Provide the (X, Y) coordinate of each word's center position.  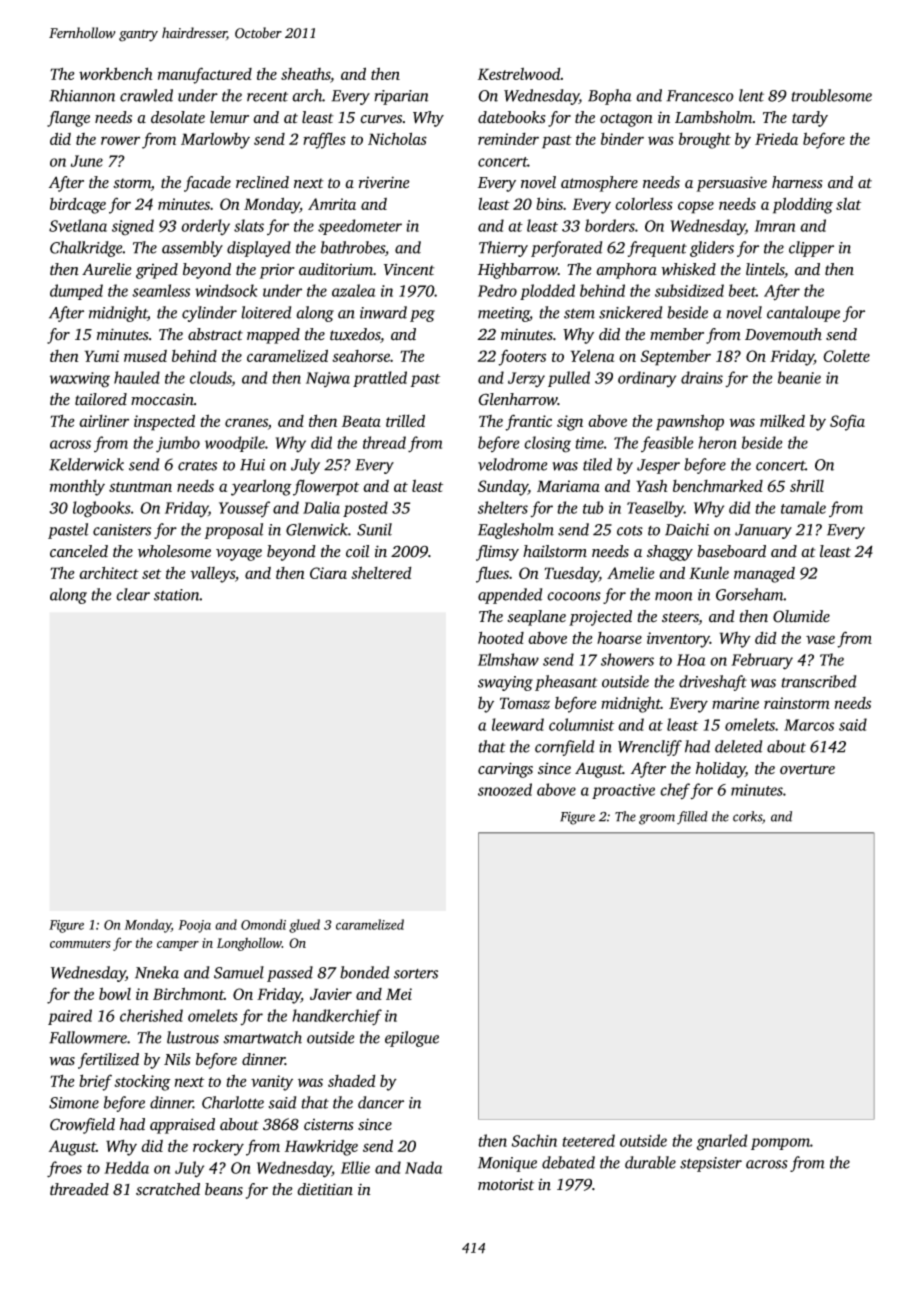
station (177, 595)
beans (224, 1189)
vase (820, 639)
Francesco (700, 96)
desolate (178, 117)
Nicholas (397, 138)
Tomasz (525, 703)
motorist (506, 1184)
